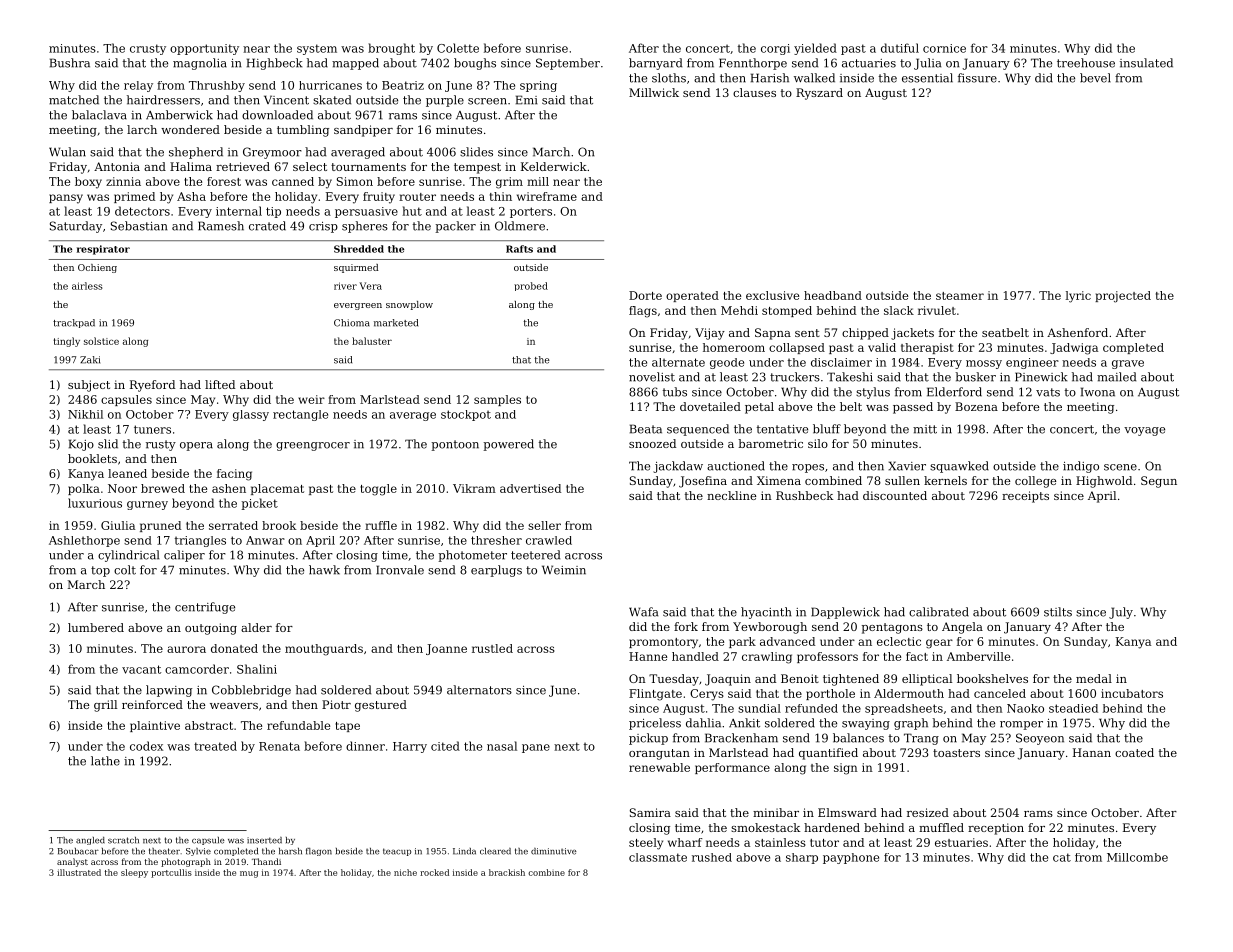  Describe the element at coordinates (536, 748) in the image. I see `pane` at that location.
